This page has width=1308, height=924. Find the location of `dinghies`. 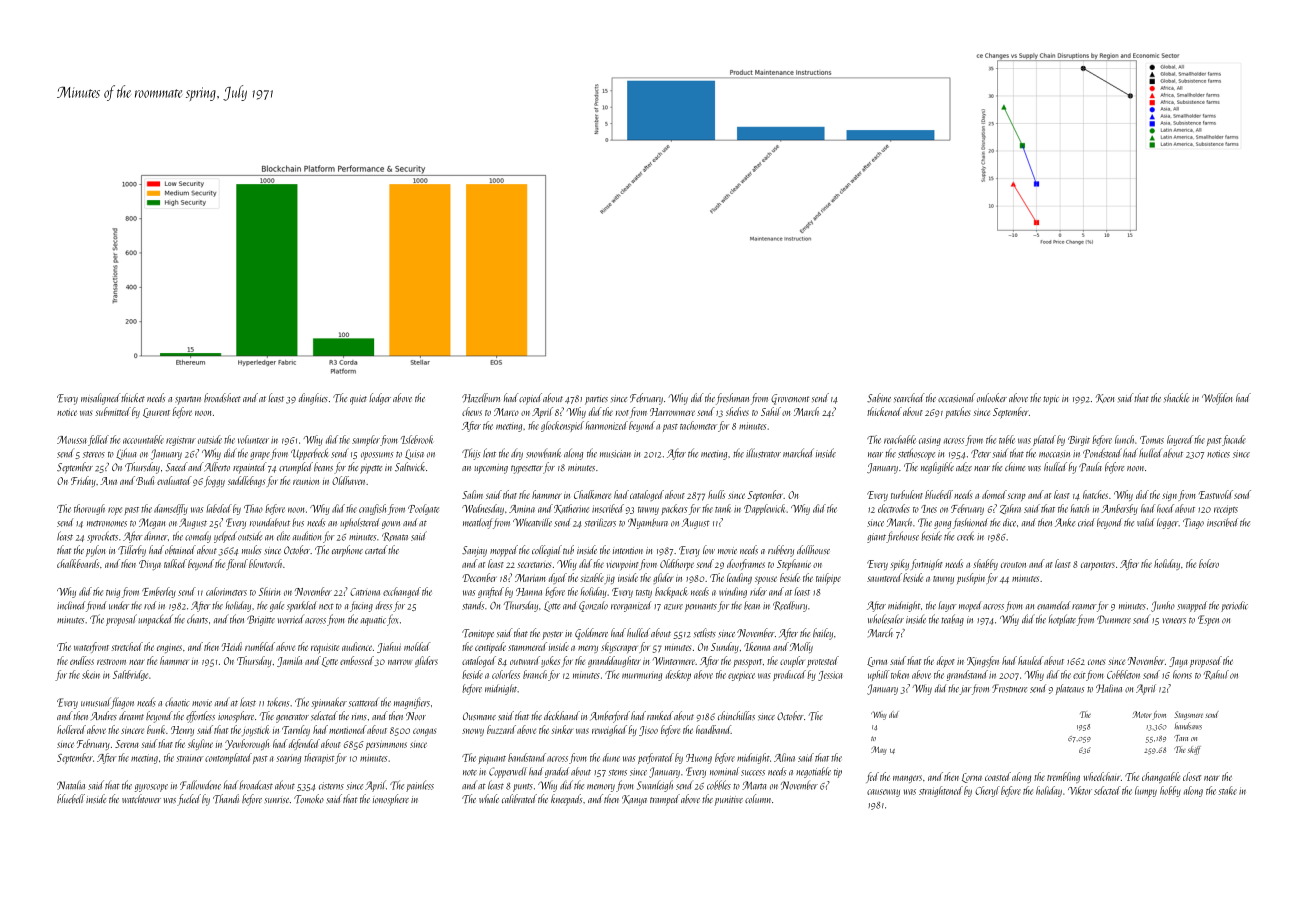

dinghies is located at coordinates (313, 399).
